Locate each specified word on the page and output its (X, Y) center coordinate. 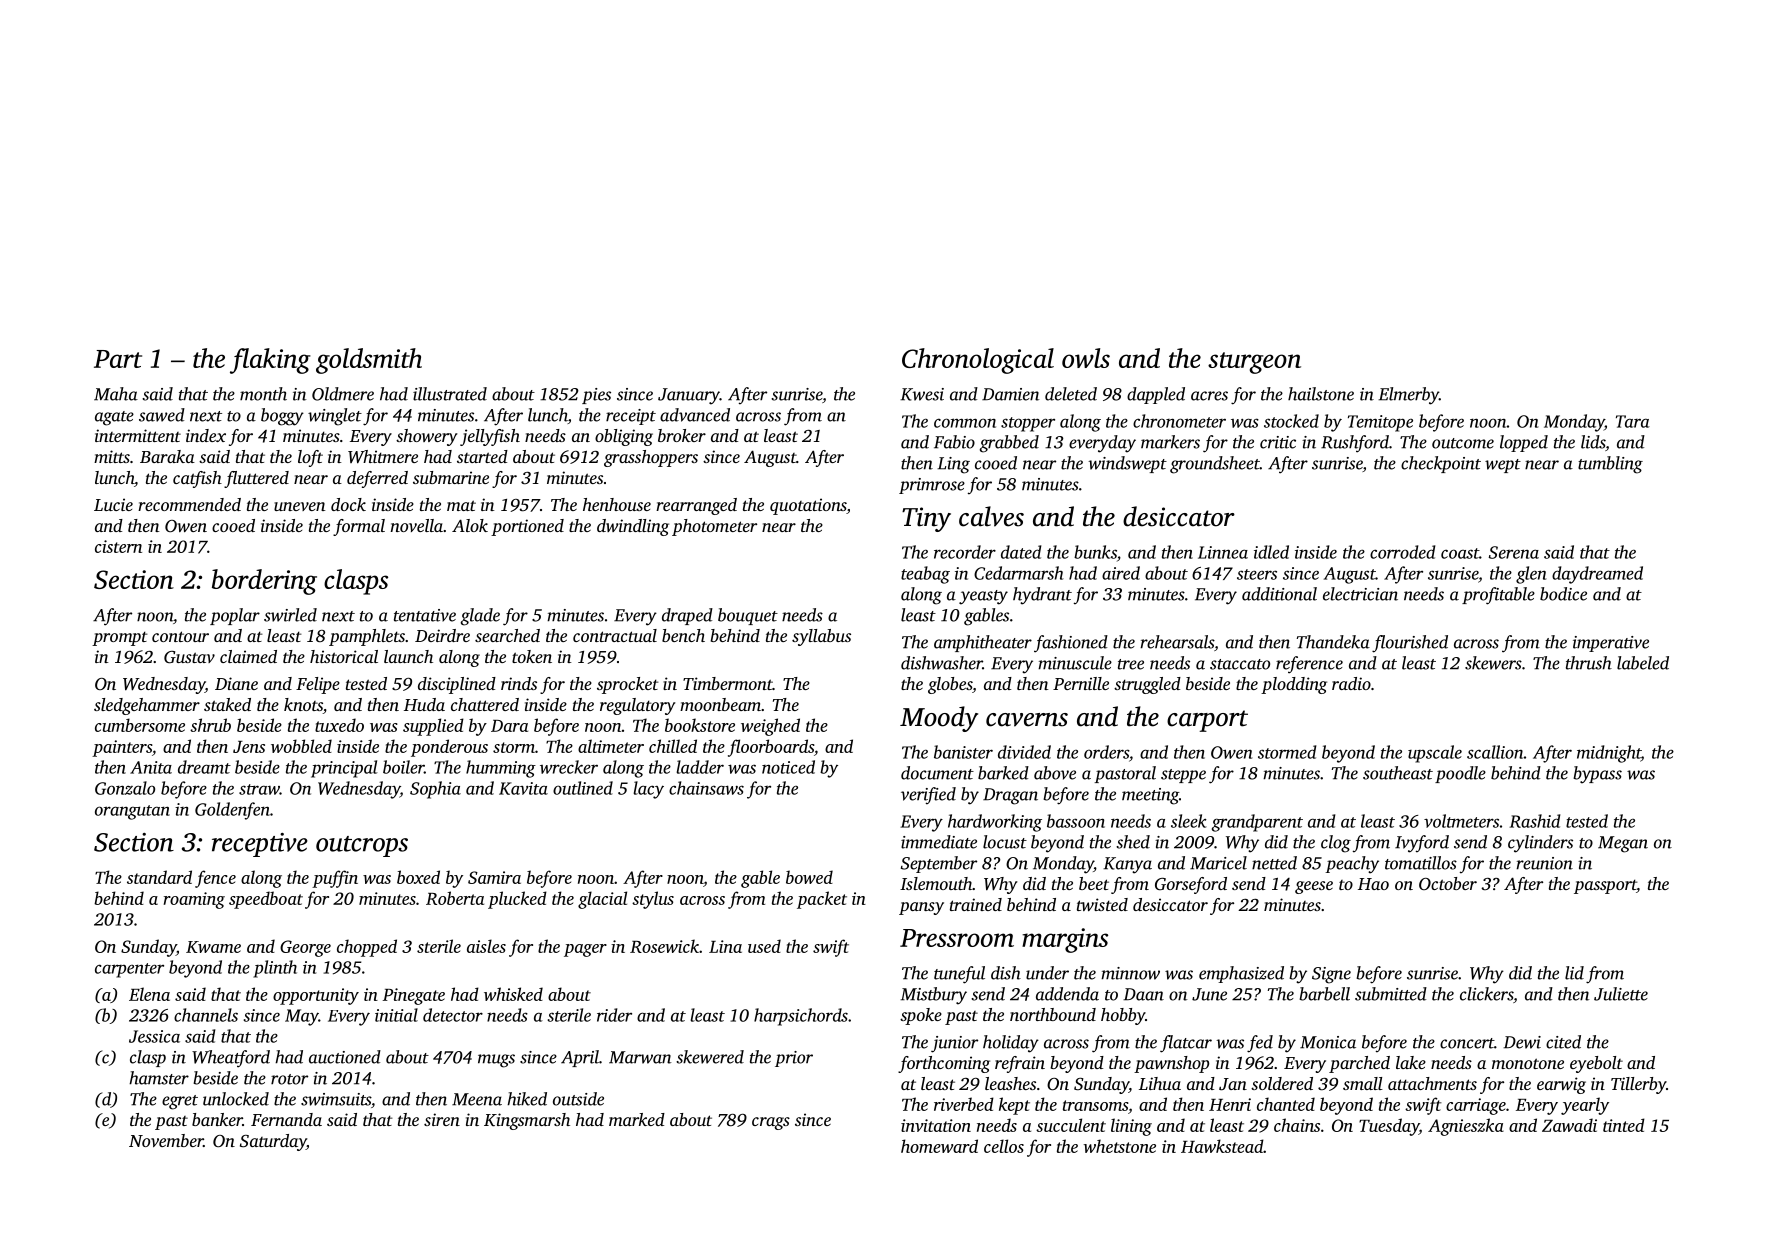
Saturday (273, 1142)
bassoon (1076, 821)
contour (180, 636)
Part (118, 359)
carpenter (129, 970)
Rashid (1535, 821)
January (689, 396)
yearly (1585, 1106)
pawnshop (1171, 1064)
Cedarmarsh (1019, 573)
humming (501, 769)
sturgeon (1254, 363)
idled (1271, 552)
